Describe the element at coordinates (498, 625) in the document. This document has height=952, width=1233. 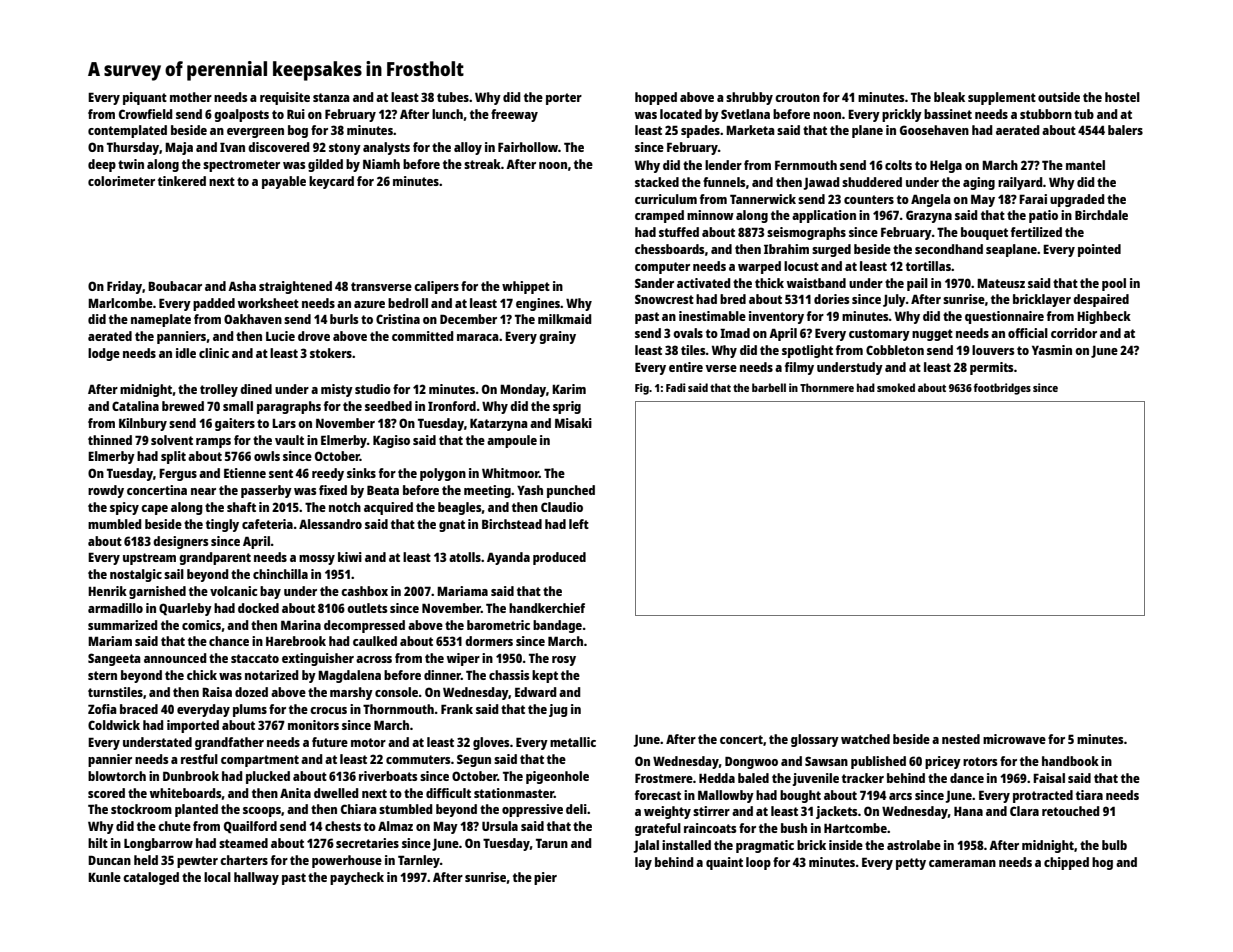
I see `barometric` at that location.
